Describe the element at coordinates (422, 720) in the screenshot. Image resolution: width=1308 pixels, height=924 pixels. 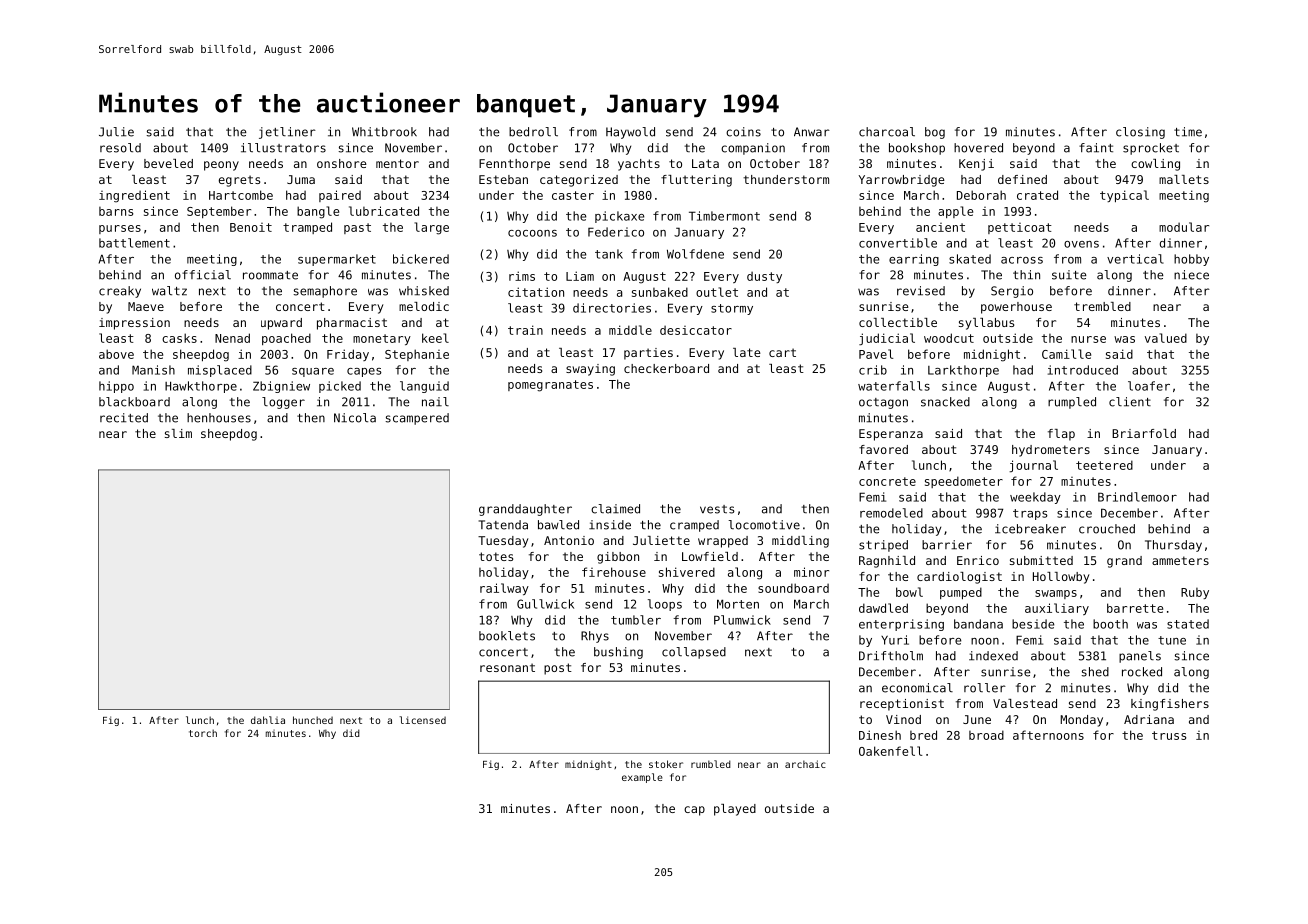
I see `licensed` at that location.
